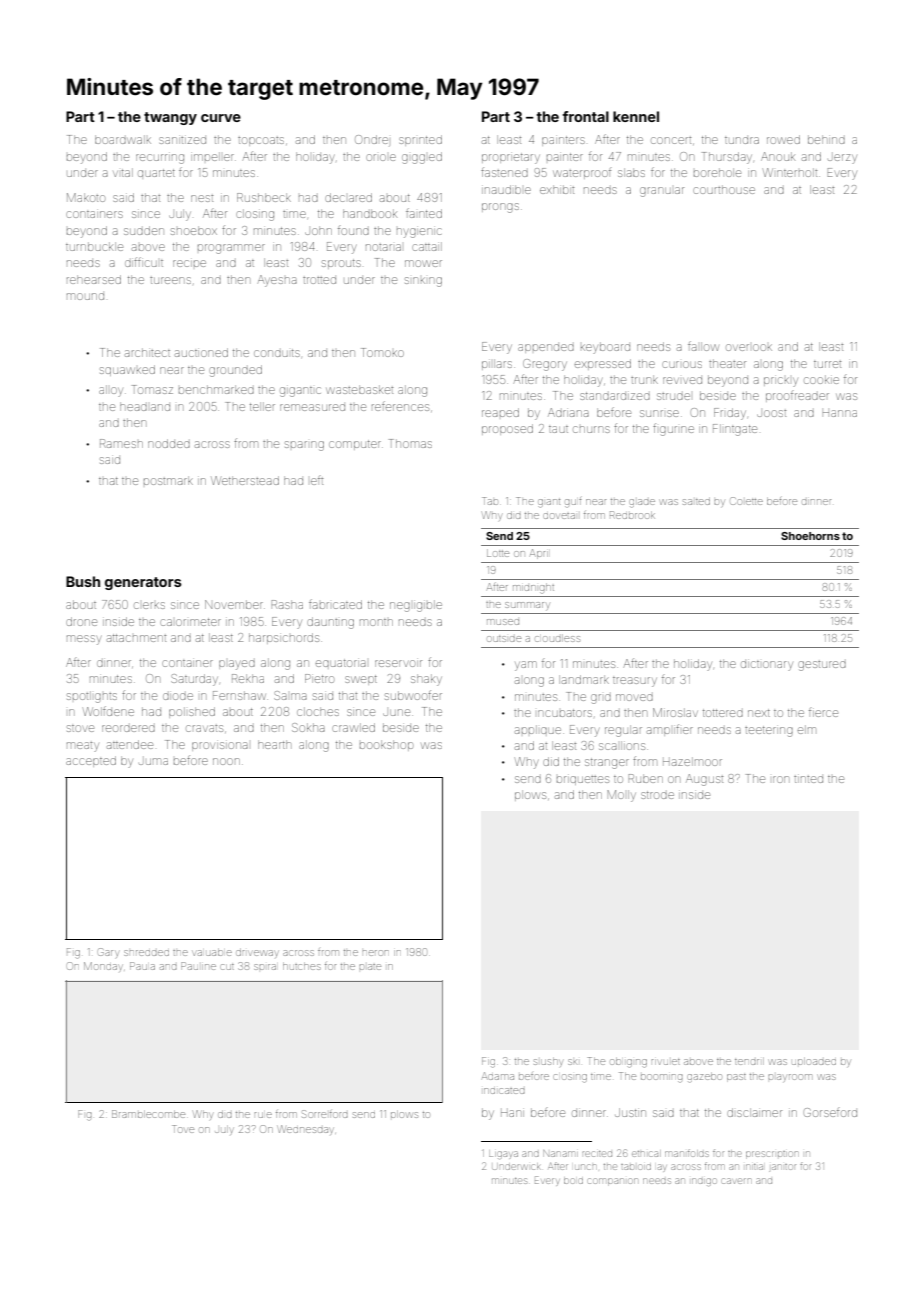 The image size is (924, 1308). Describe the element at coordinates (573, 502) in the screenshot. I see `gulf` at that location.
